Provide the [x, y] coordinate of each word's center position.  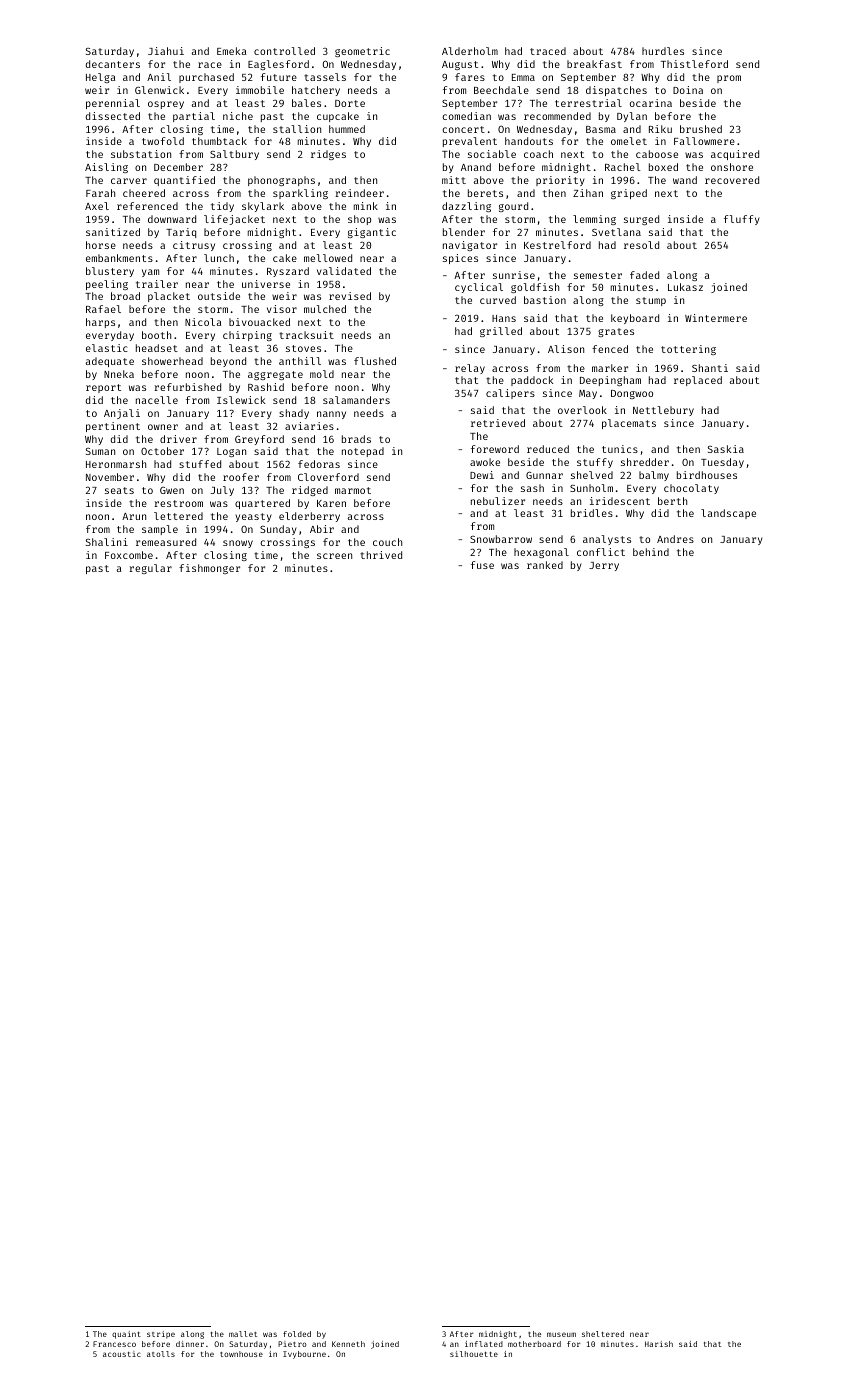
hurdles [663, 51]
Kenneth [348, 1344]
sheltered [603, 1334]
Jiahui [166, 51]
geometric [362, 52]
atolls [161, 1354]
